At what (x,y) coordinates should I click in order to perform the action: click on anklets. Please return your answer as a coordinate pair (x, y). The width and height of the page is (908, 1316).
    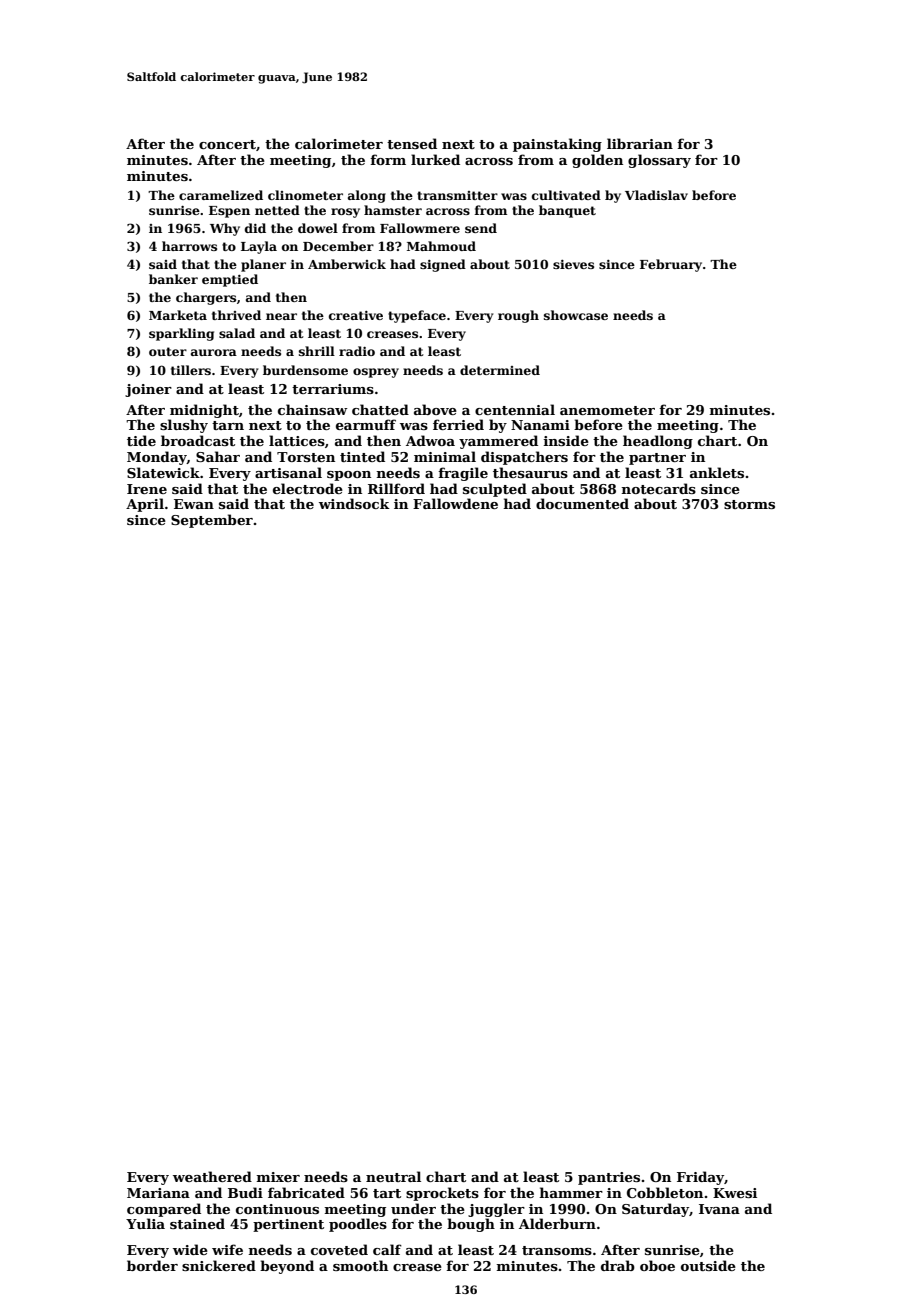
    Looking at the image, I should click on (717, 472).
